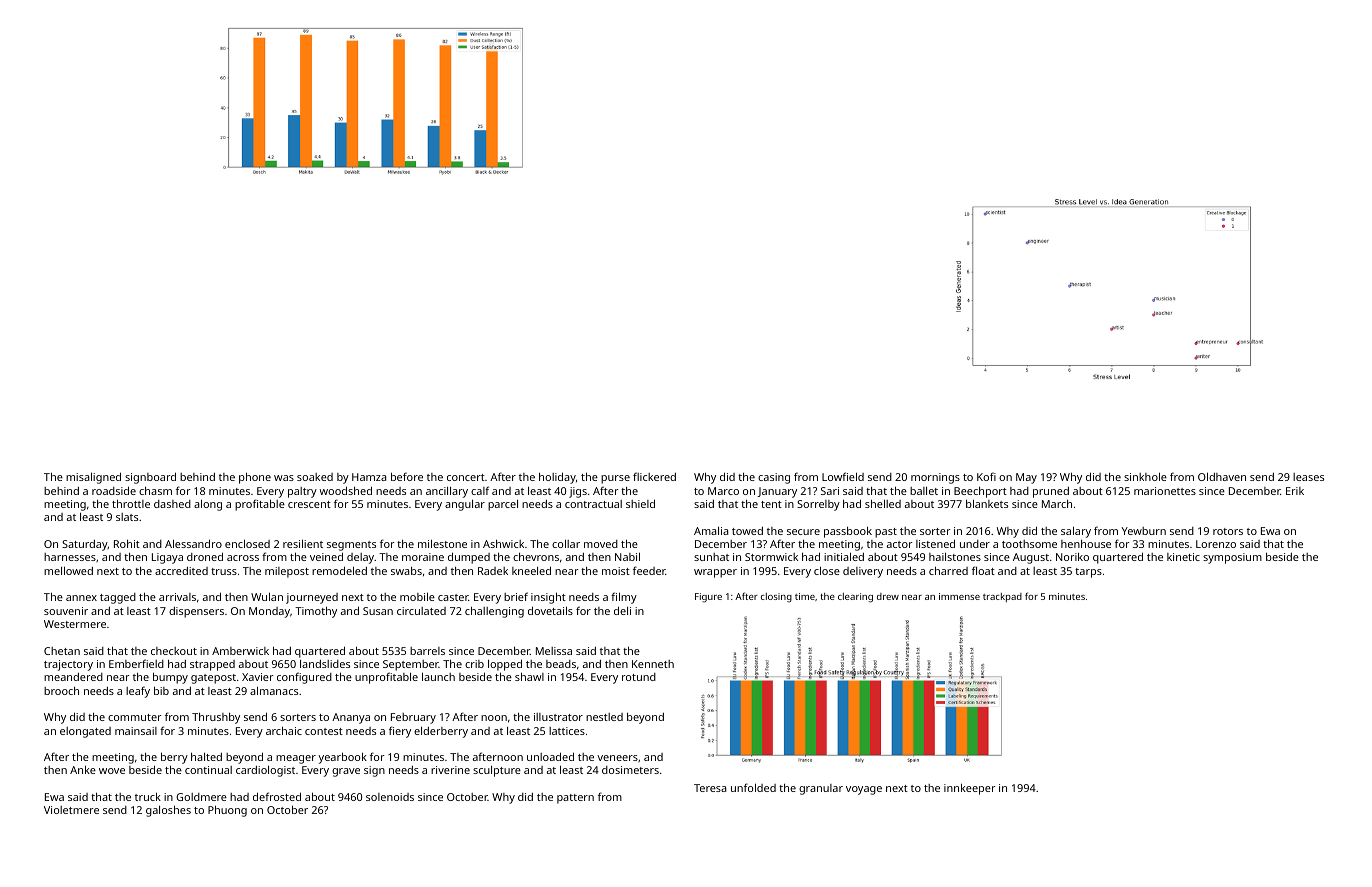 Image resolution: width=1372 pixels, height=887 pixels. Describe the element at coordinates (548, 598) in the image. I see `insight` at that location.
